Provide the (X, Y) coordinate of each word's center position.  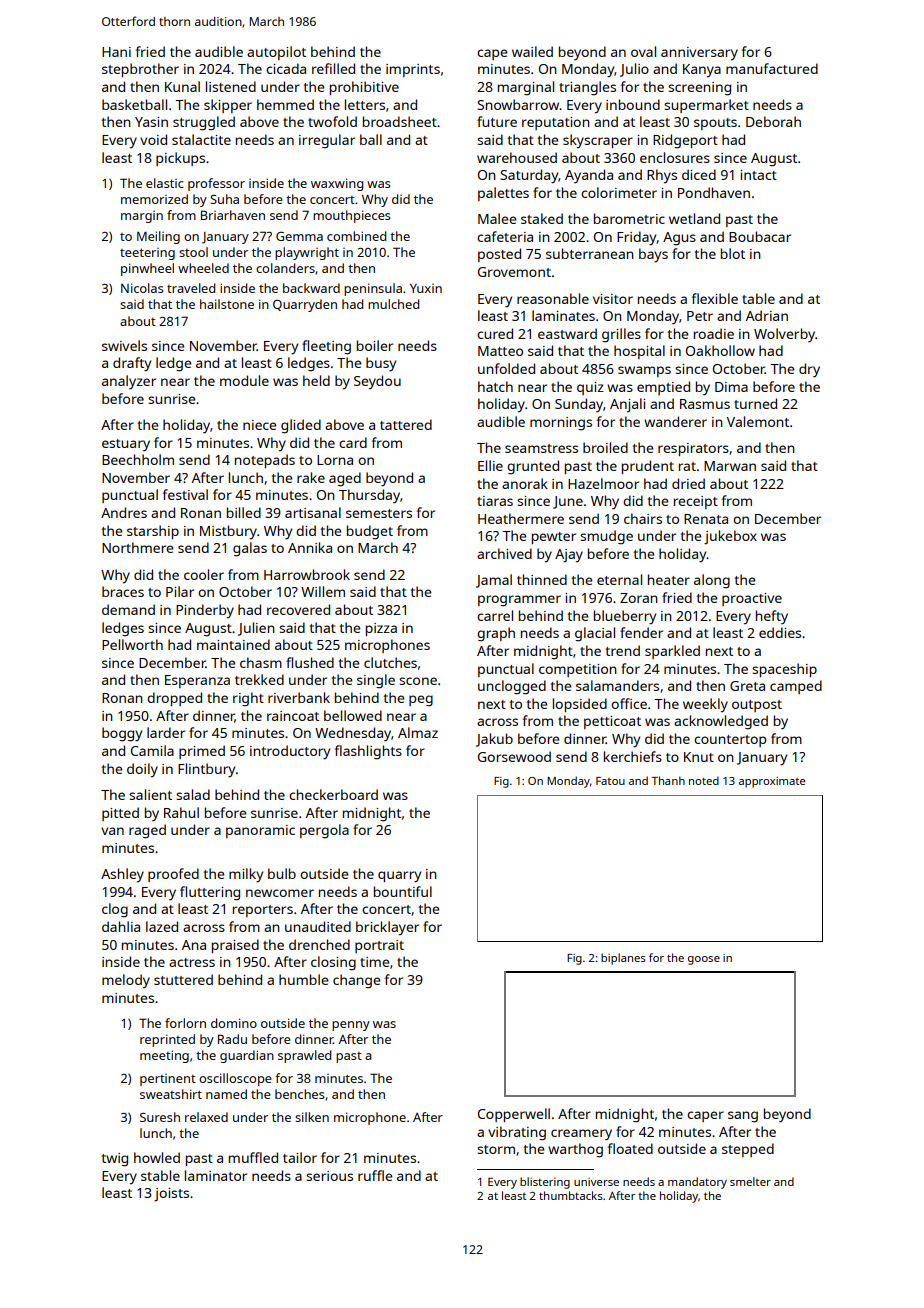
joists (171, 1195)
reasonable (553, 298)
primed (202, 752)
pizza (381, 629)
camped (796, 687)
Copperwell (514, 1115)
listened (231, 86)
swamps (644, 371)
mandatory (697, 1183)
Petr (700, 316)
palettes (503, 194)
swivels (124, 345)
